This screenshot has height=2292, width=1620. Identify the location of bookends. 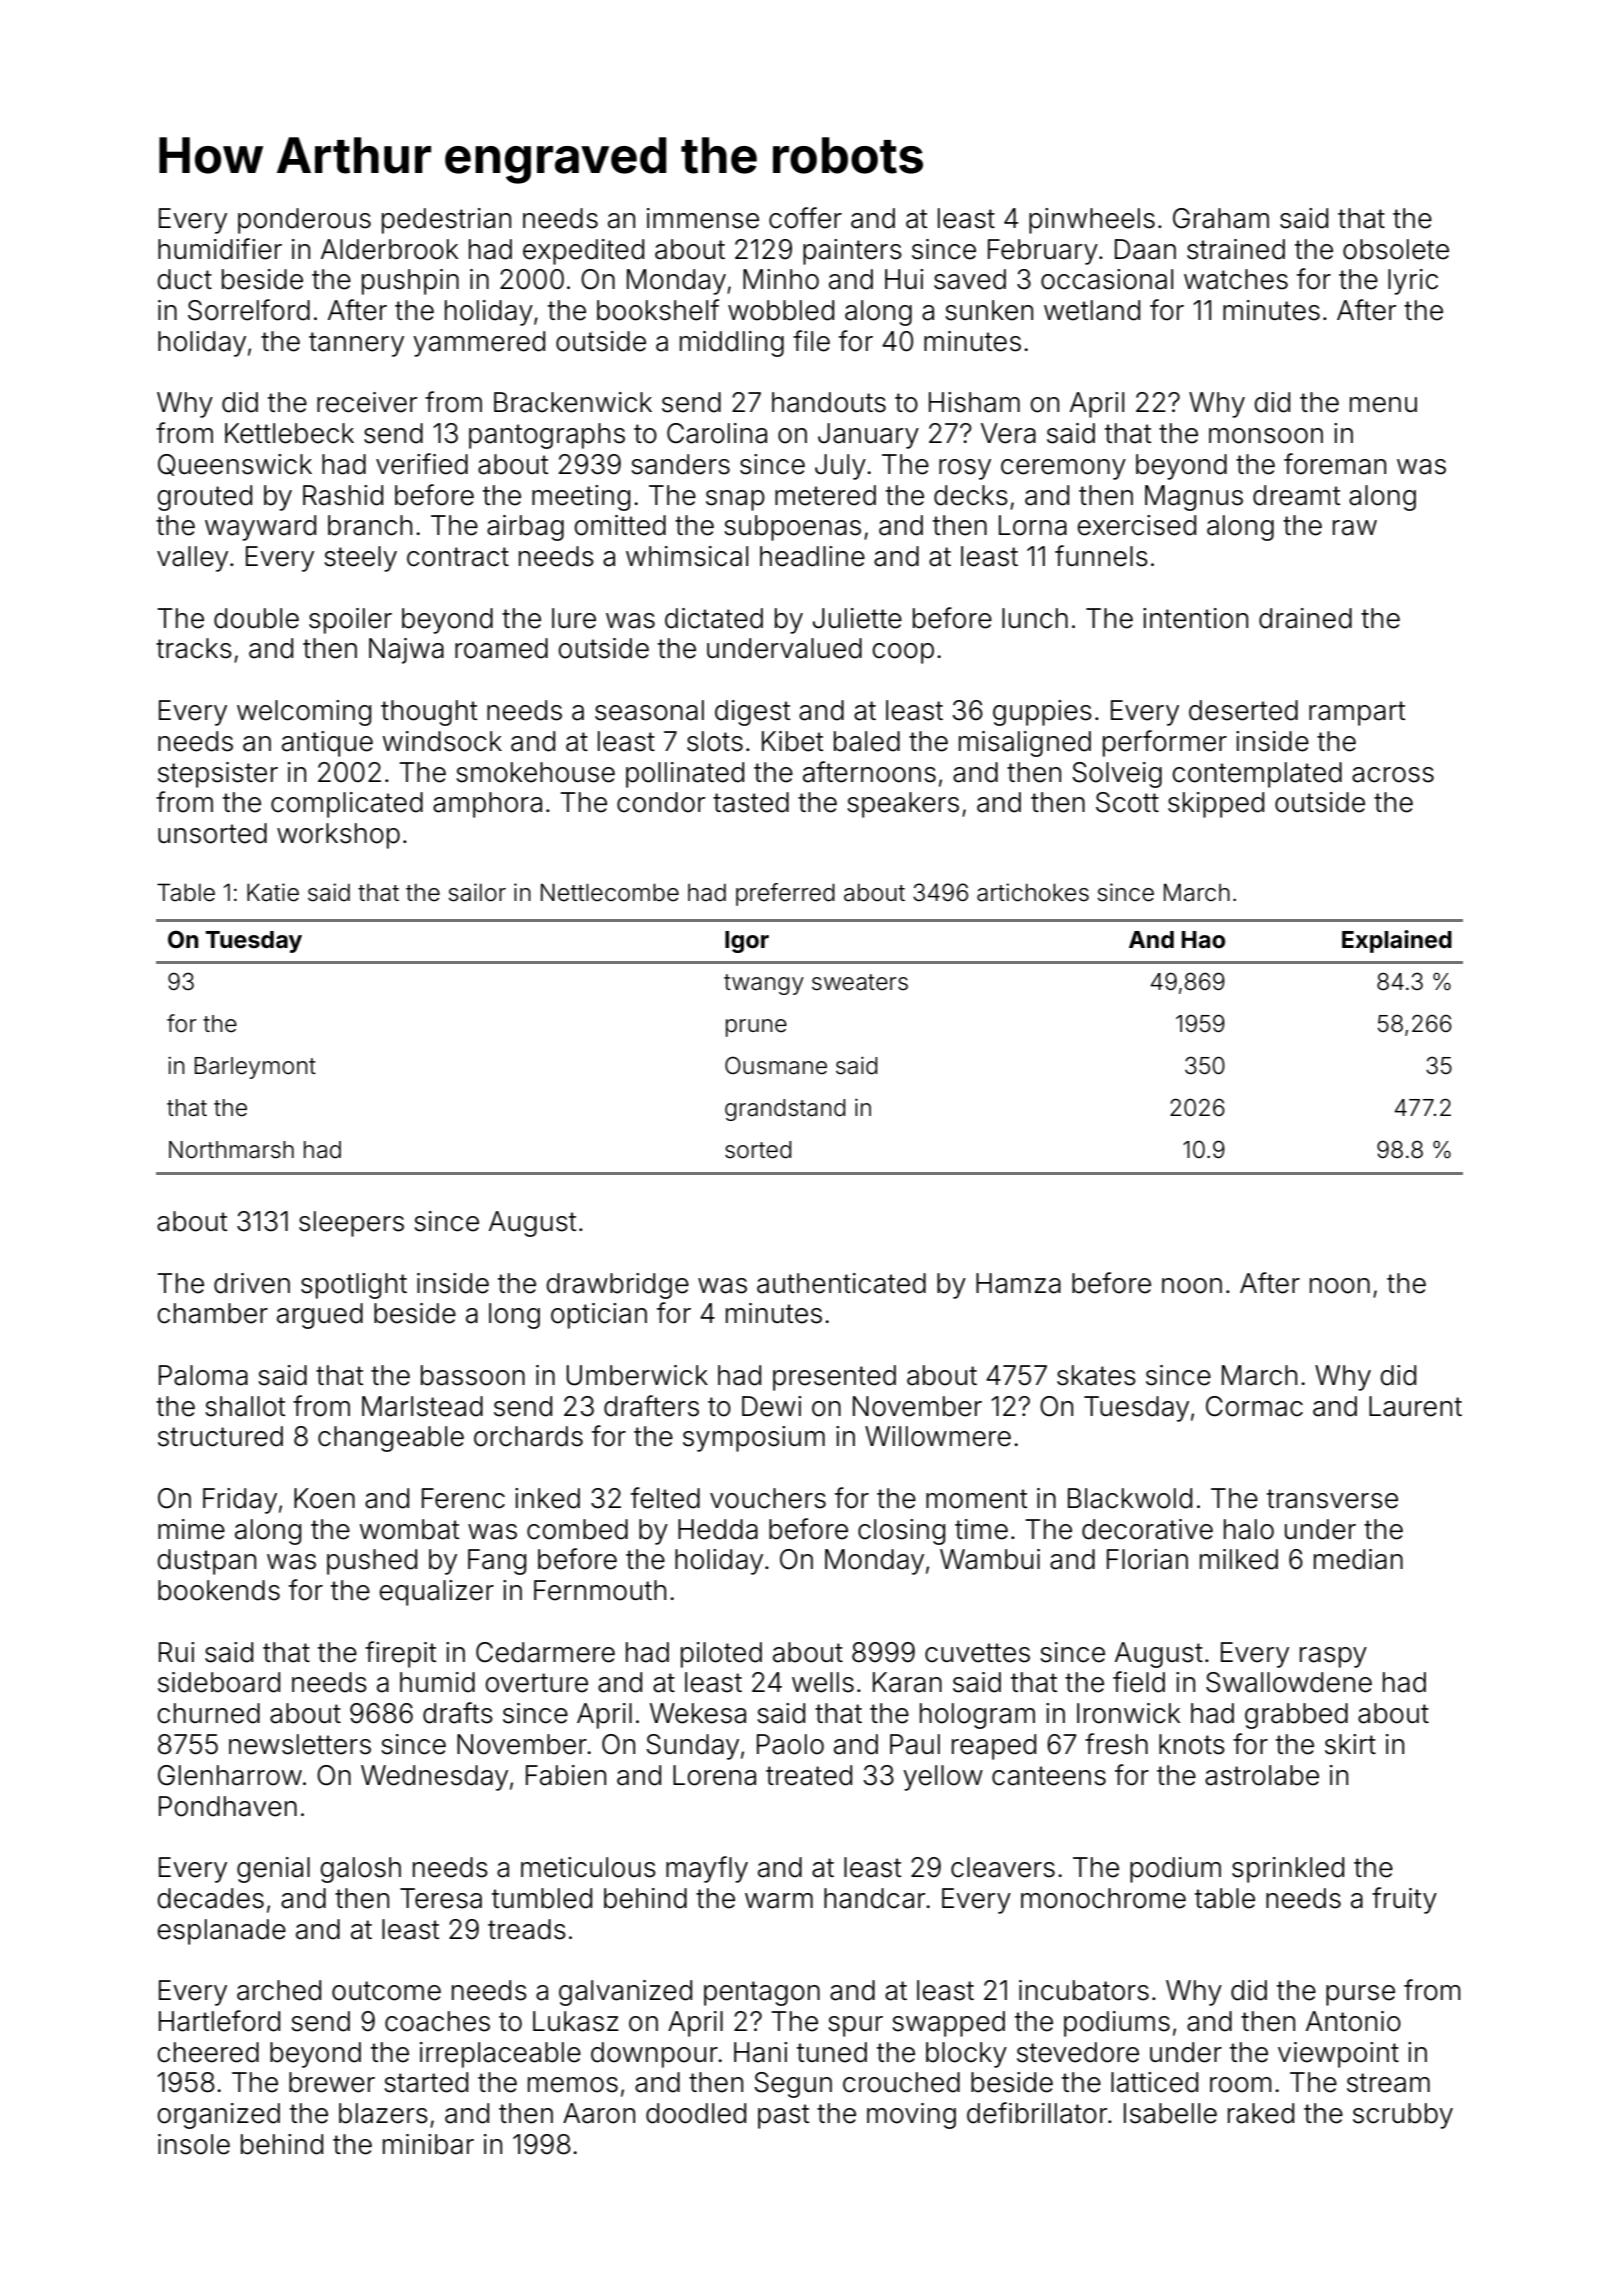
(219, 1590).
